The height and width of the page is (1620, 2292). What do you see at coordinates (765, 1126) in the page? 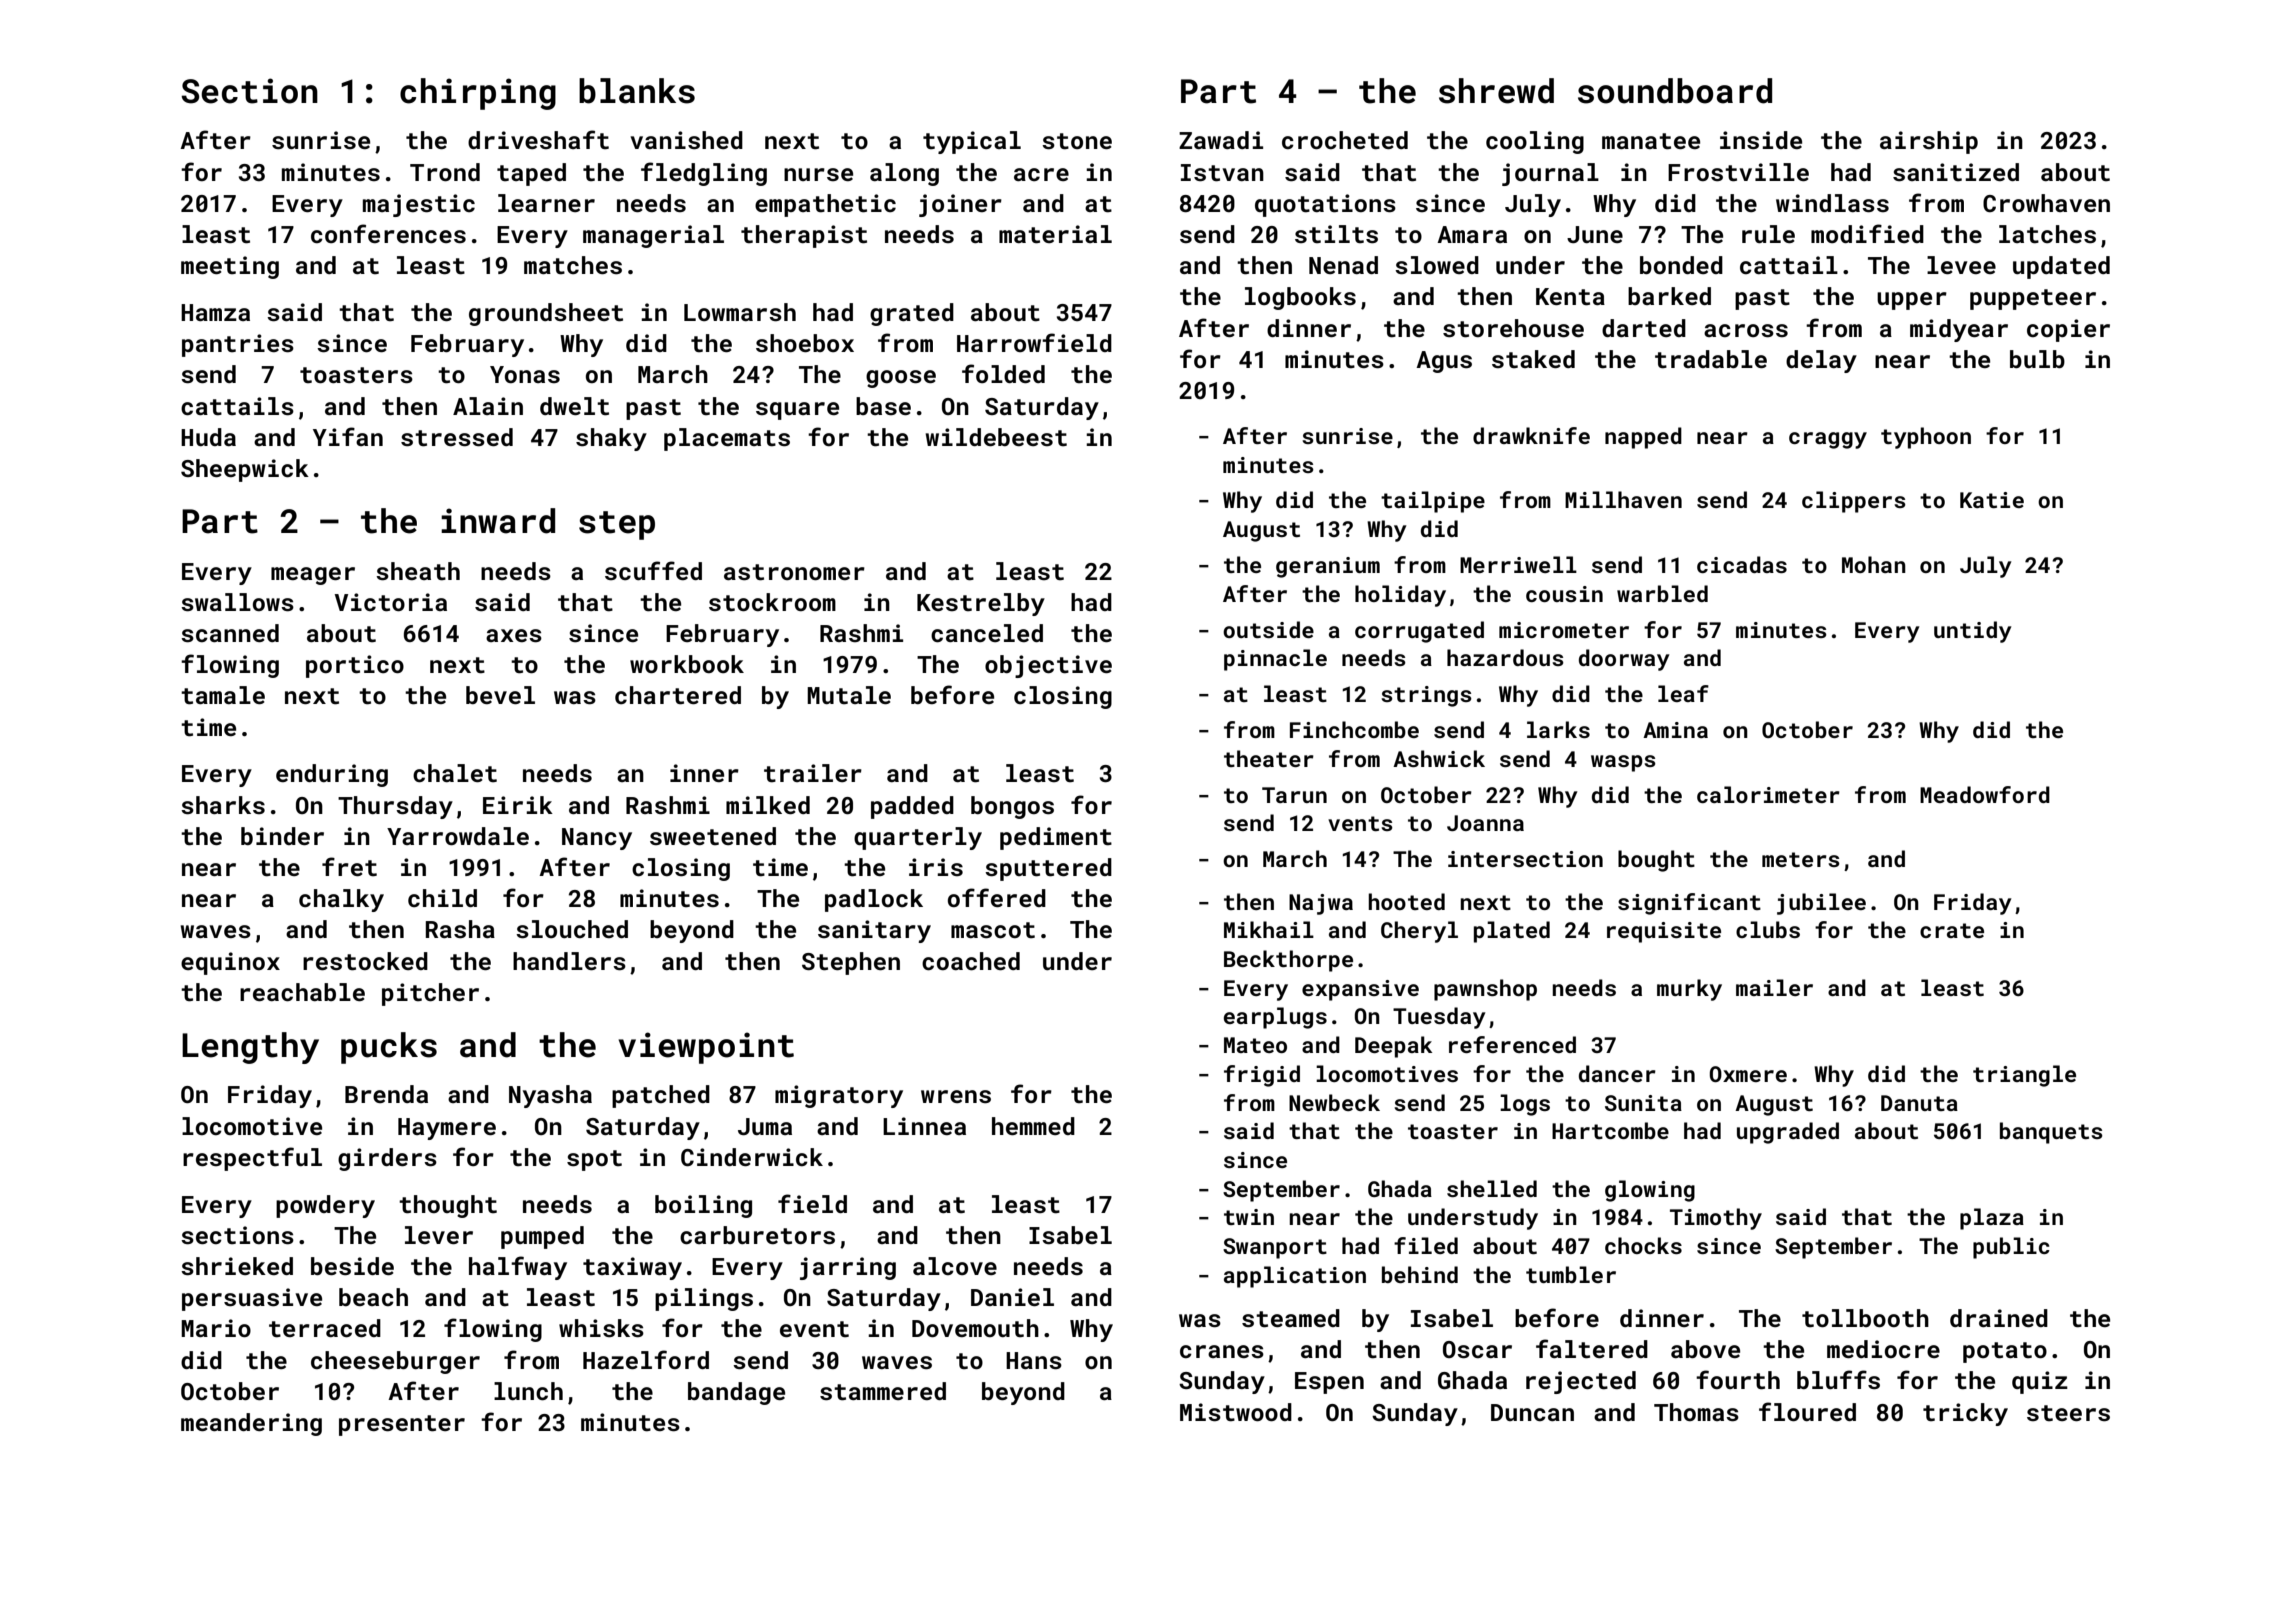
I see `Juma` at bounding box center [765, 1126].
